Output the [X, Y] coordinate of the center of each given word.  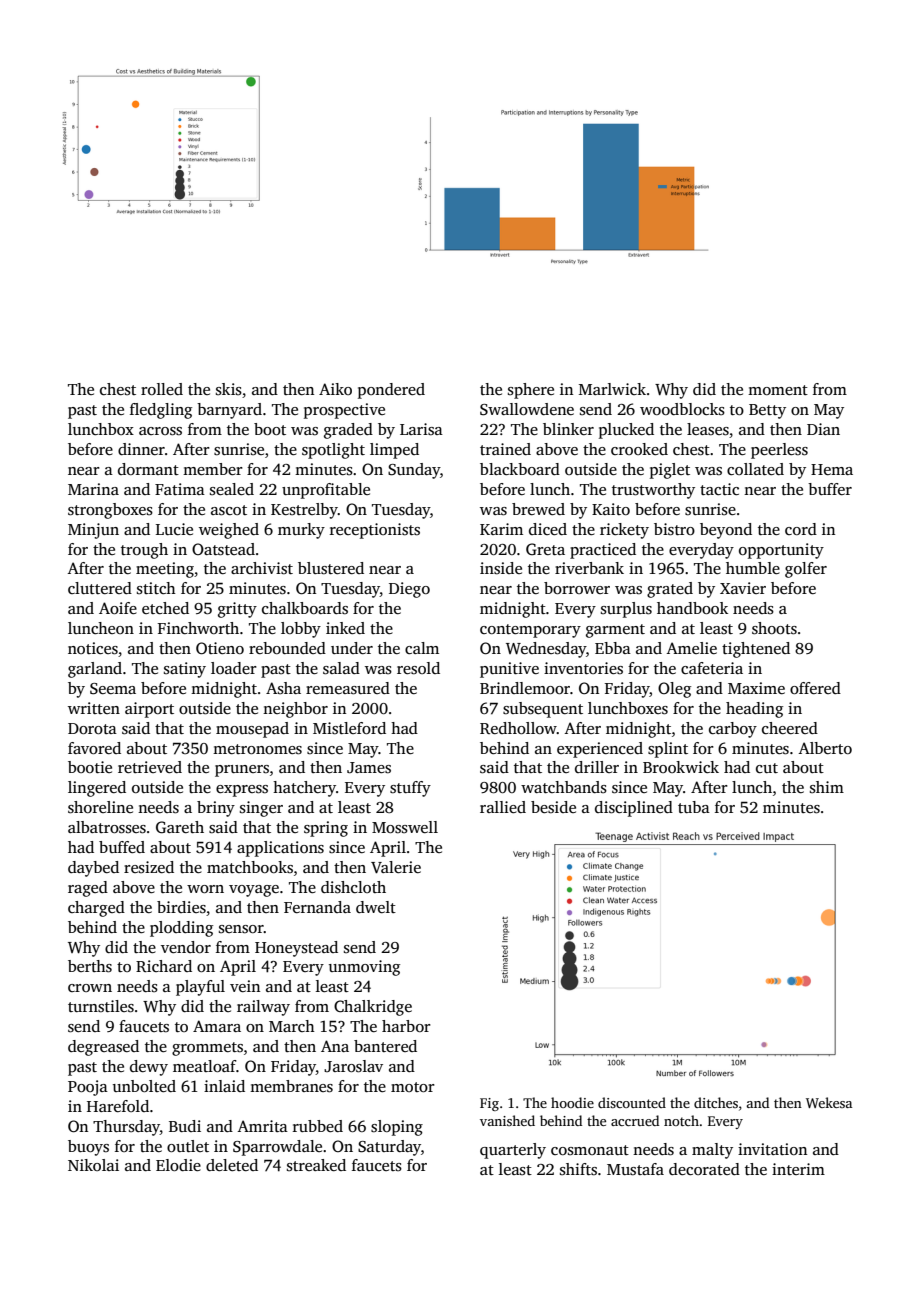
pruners [242, 771]
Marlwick [612, 389]
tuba [694, 807]
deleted [232, 1165]
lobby [301, 630]
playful [200, 988]
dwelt [376, 907]
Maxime [756, 688]
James [369, 768]
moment [778, 390]
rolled [162, 389]
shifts [578, 1169]
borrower [577, 588]
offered [815, 688]
